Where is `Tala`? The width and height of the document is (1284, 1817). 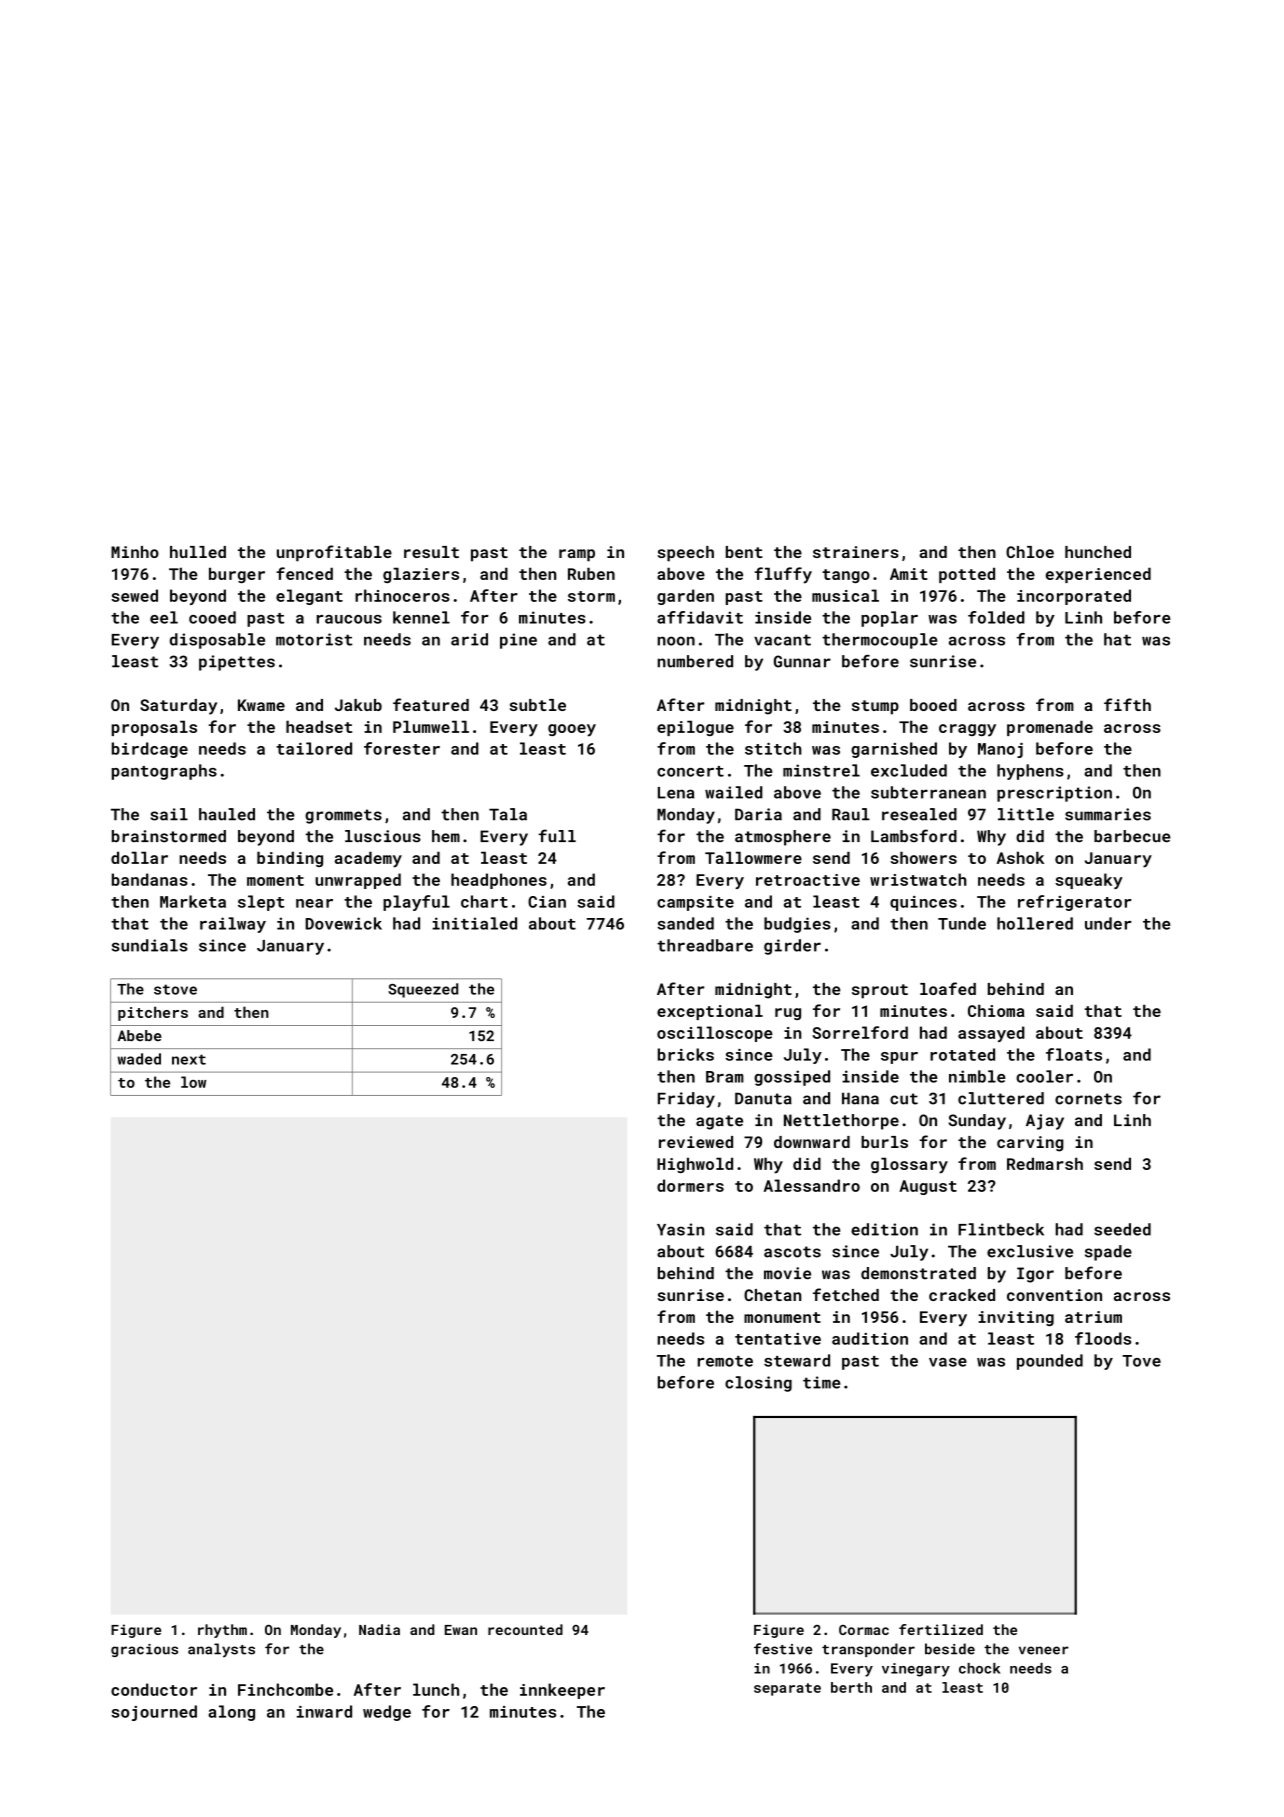
Tala is located at coordinates (508, 814).
